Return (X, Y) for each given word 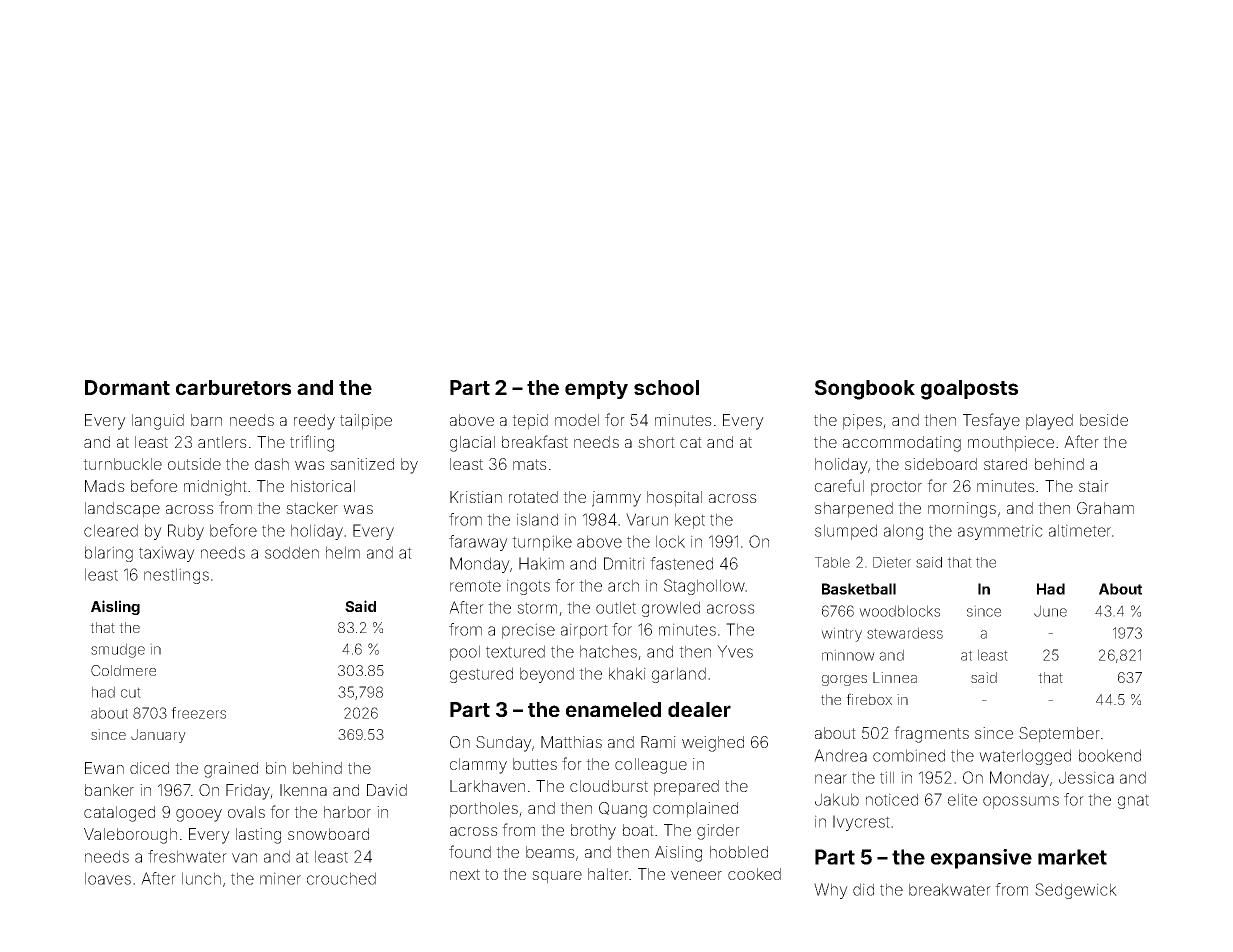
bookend (1110, 755)
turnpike (542, 543)
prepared (686, 788)
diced (149, 768)
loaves (108, 878)
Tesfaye (991, 421)
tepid (530, 422)
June (1050, 611)
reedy (314, 422)
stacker (312, 508)
